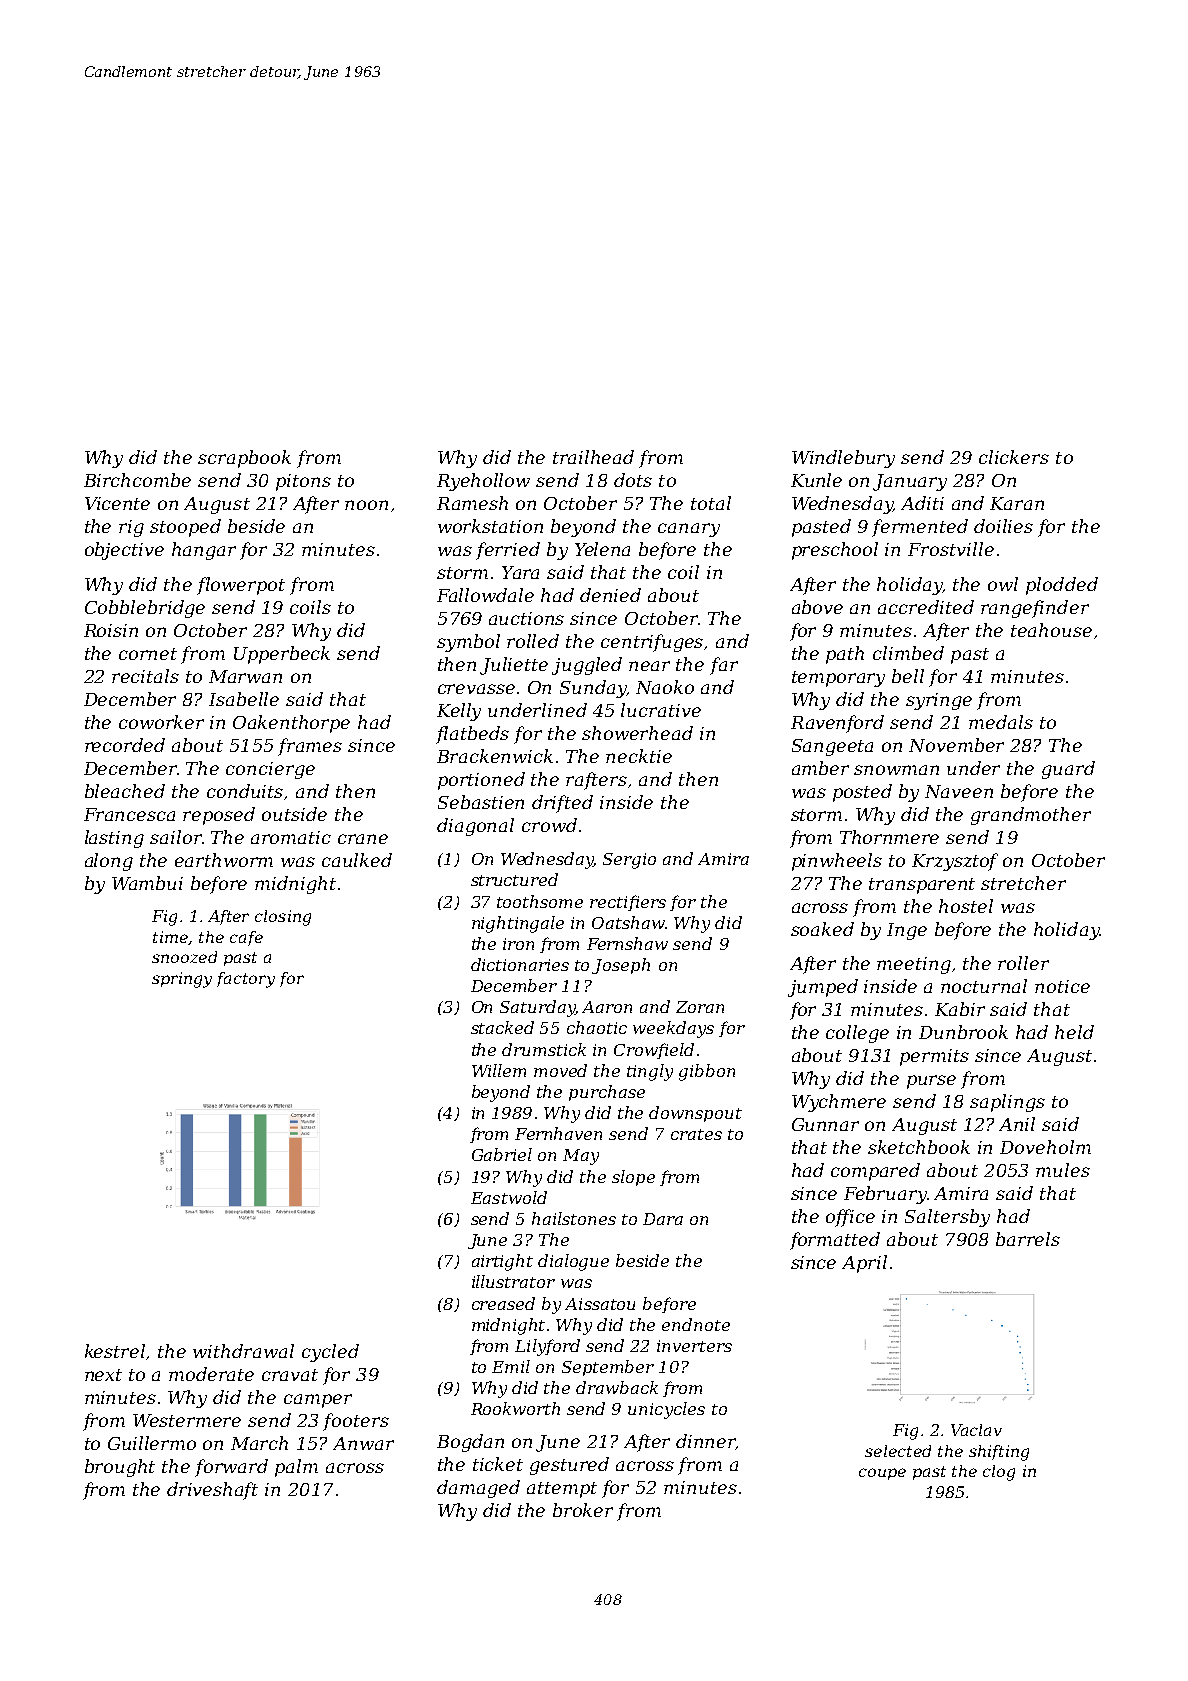 The height and width of the page is (1681, 1188). What do you see at coordinates (212, 1491) in the page?
I see `driveshaft` at bounding box center [212, 1491].
